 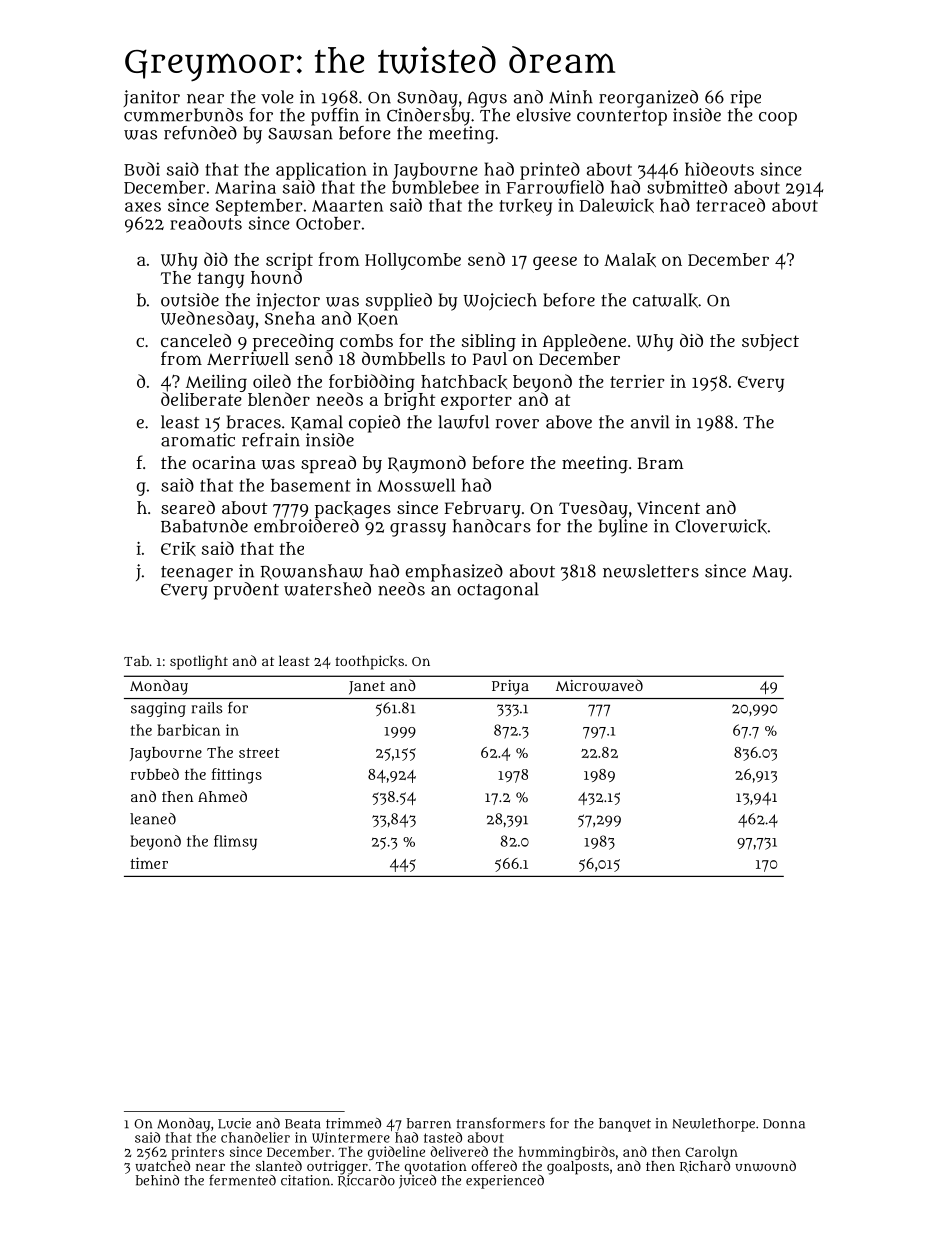 I want to click on Lucie, so click(x=234, y=1123).
